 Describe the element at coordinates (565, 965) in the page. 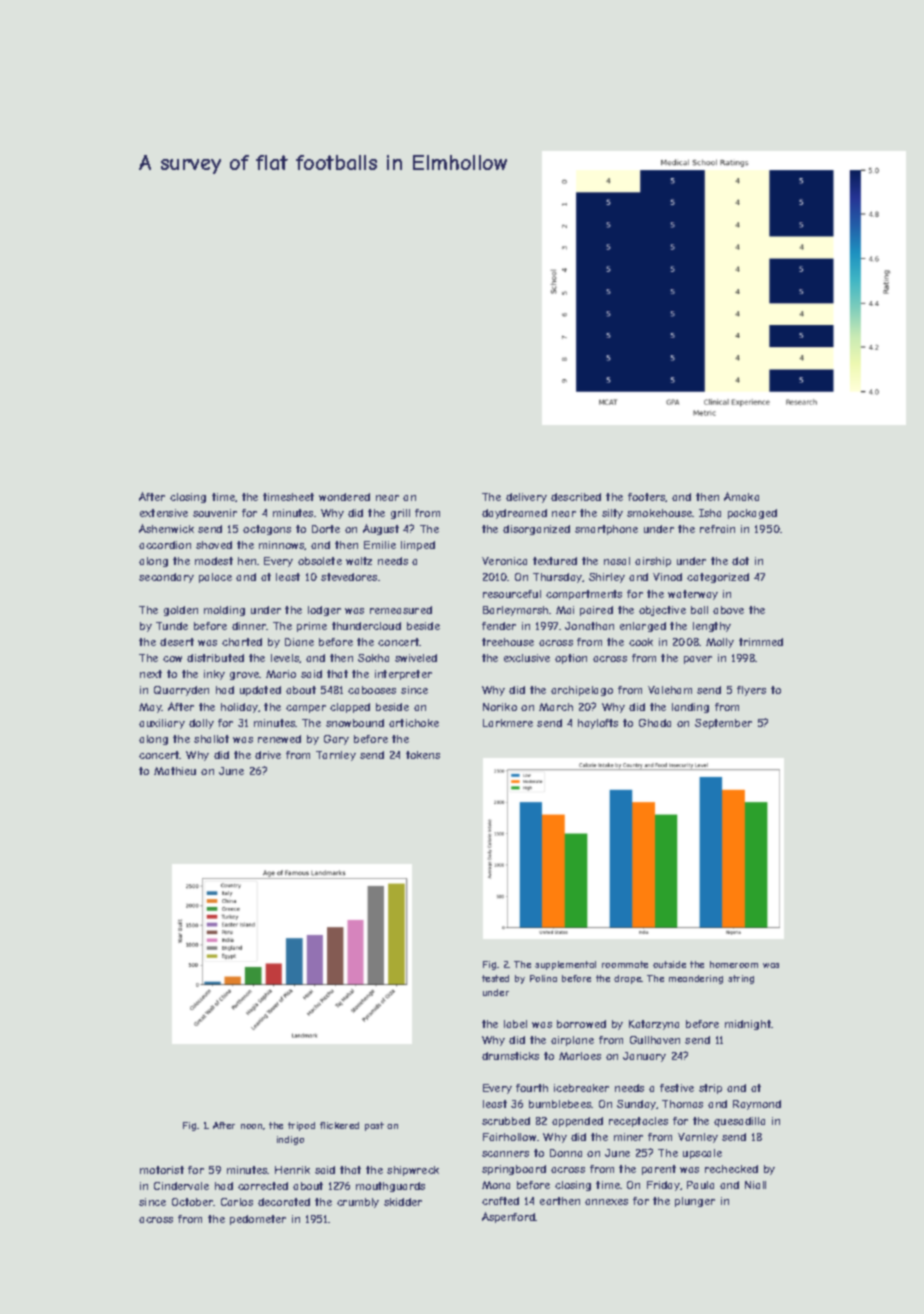

I see `supplemental` at that location.
